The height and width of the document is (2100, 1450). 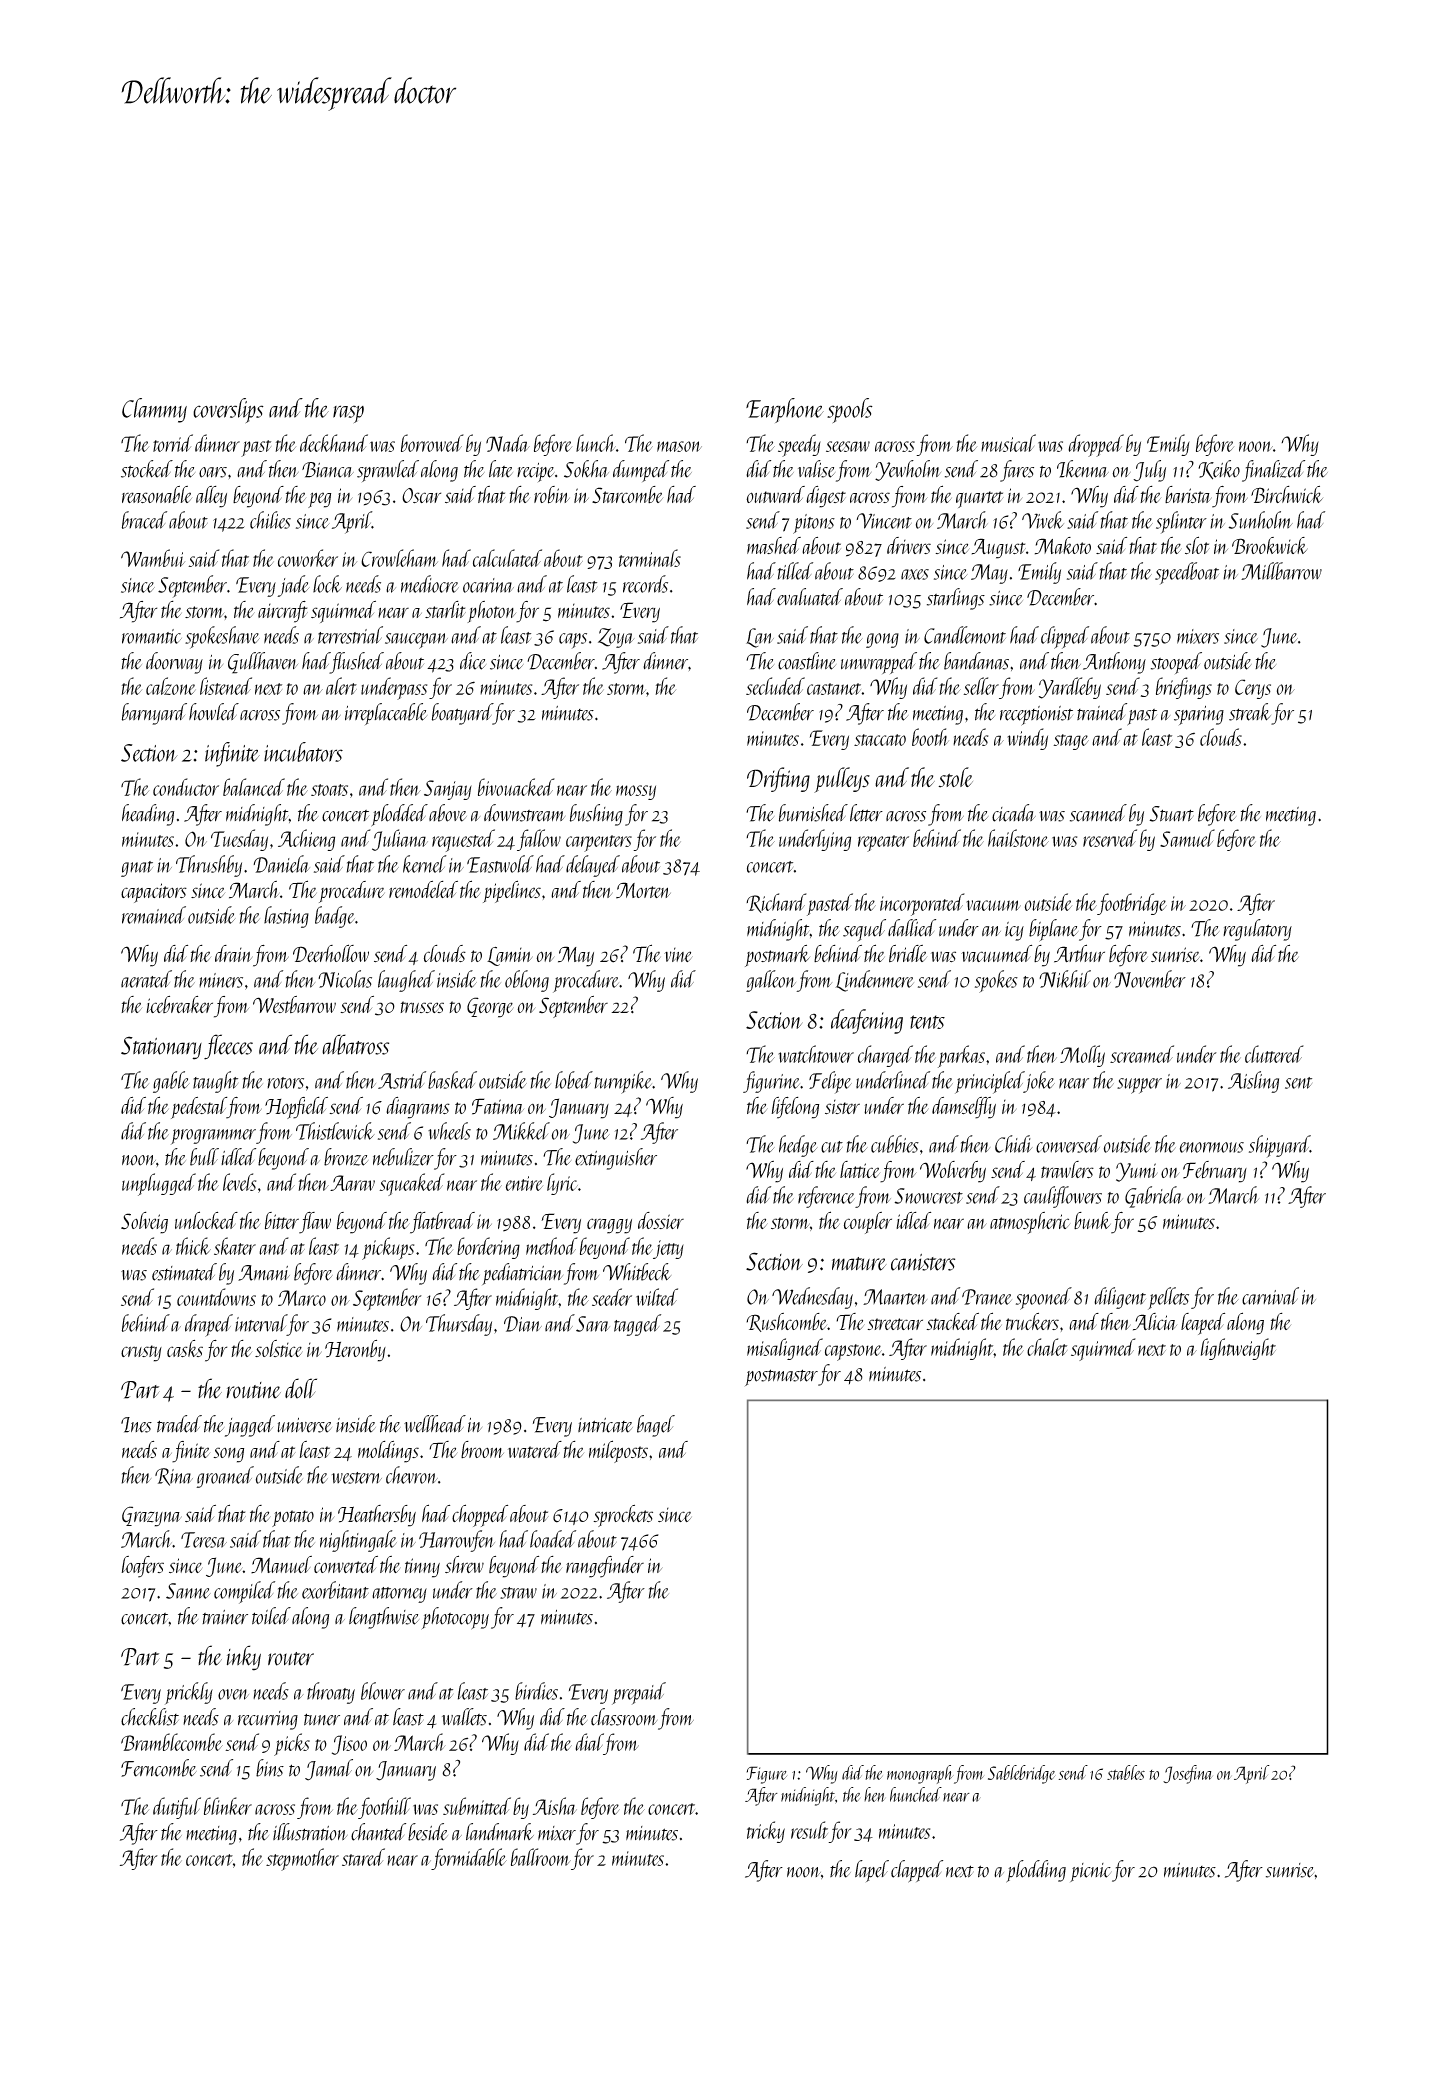 What do you see at coordinates (1047, 1347) in the document?
I see `chalet` at bounding box center [1047, 1347].
